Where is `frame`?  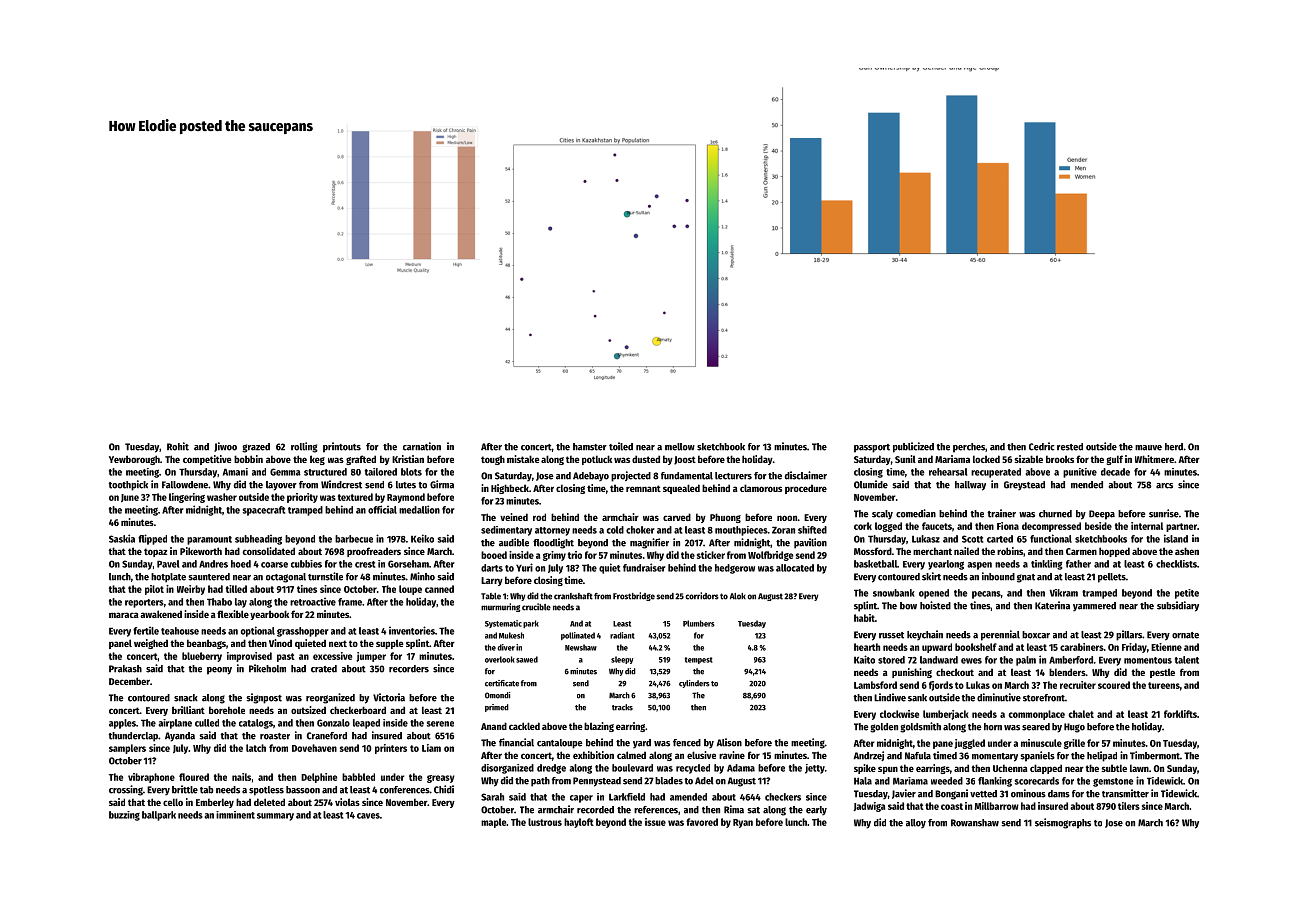 frame is located at coordinates (350, 602).
